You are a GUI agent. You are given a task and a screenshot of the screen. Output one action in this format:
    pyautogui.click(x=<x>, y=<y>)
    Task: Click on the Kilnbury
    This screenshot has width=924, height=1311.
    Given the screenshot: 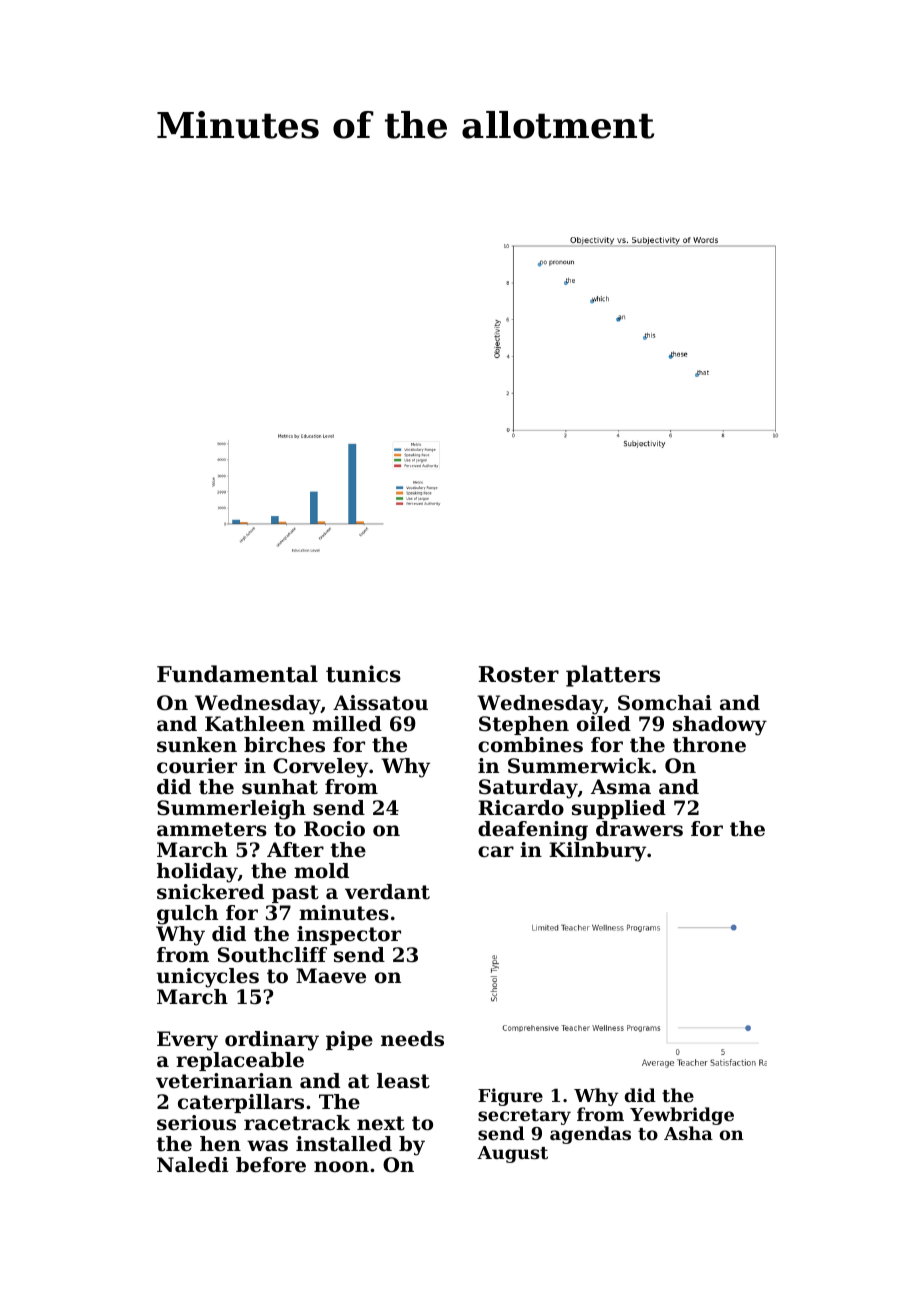 What is the action you would take?
    pyautogui.click(x=597, y=852)
